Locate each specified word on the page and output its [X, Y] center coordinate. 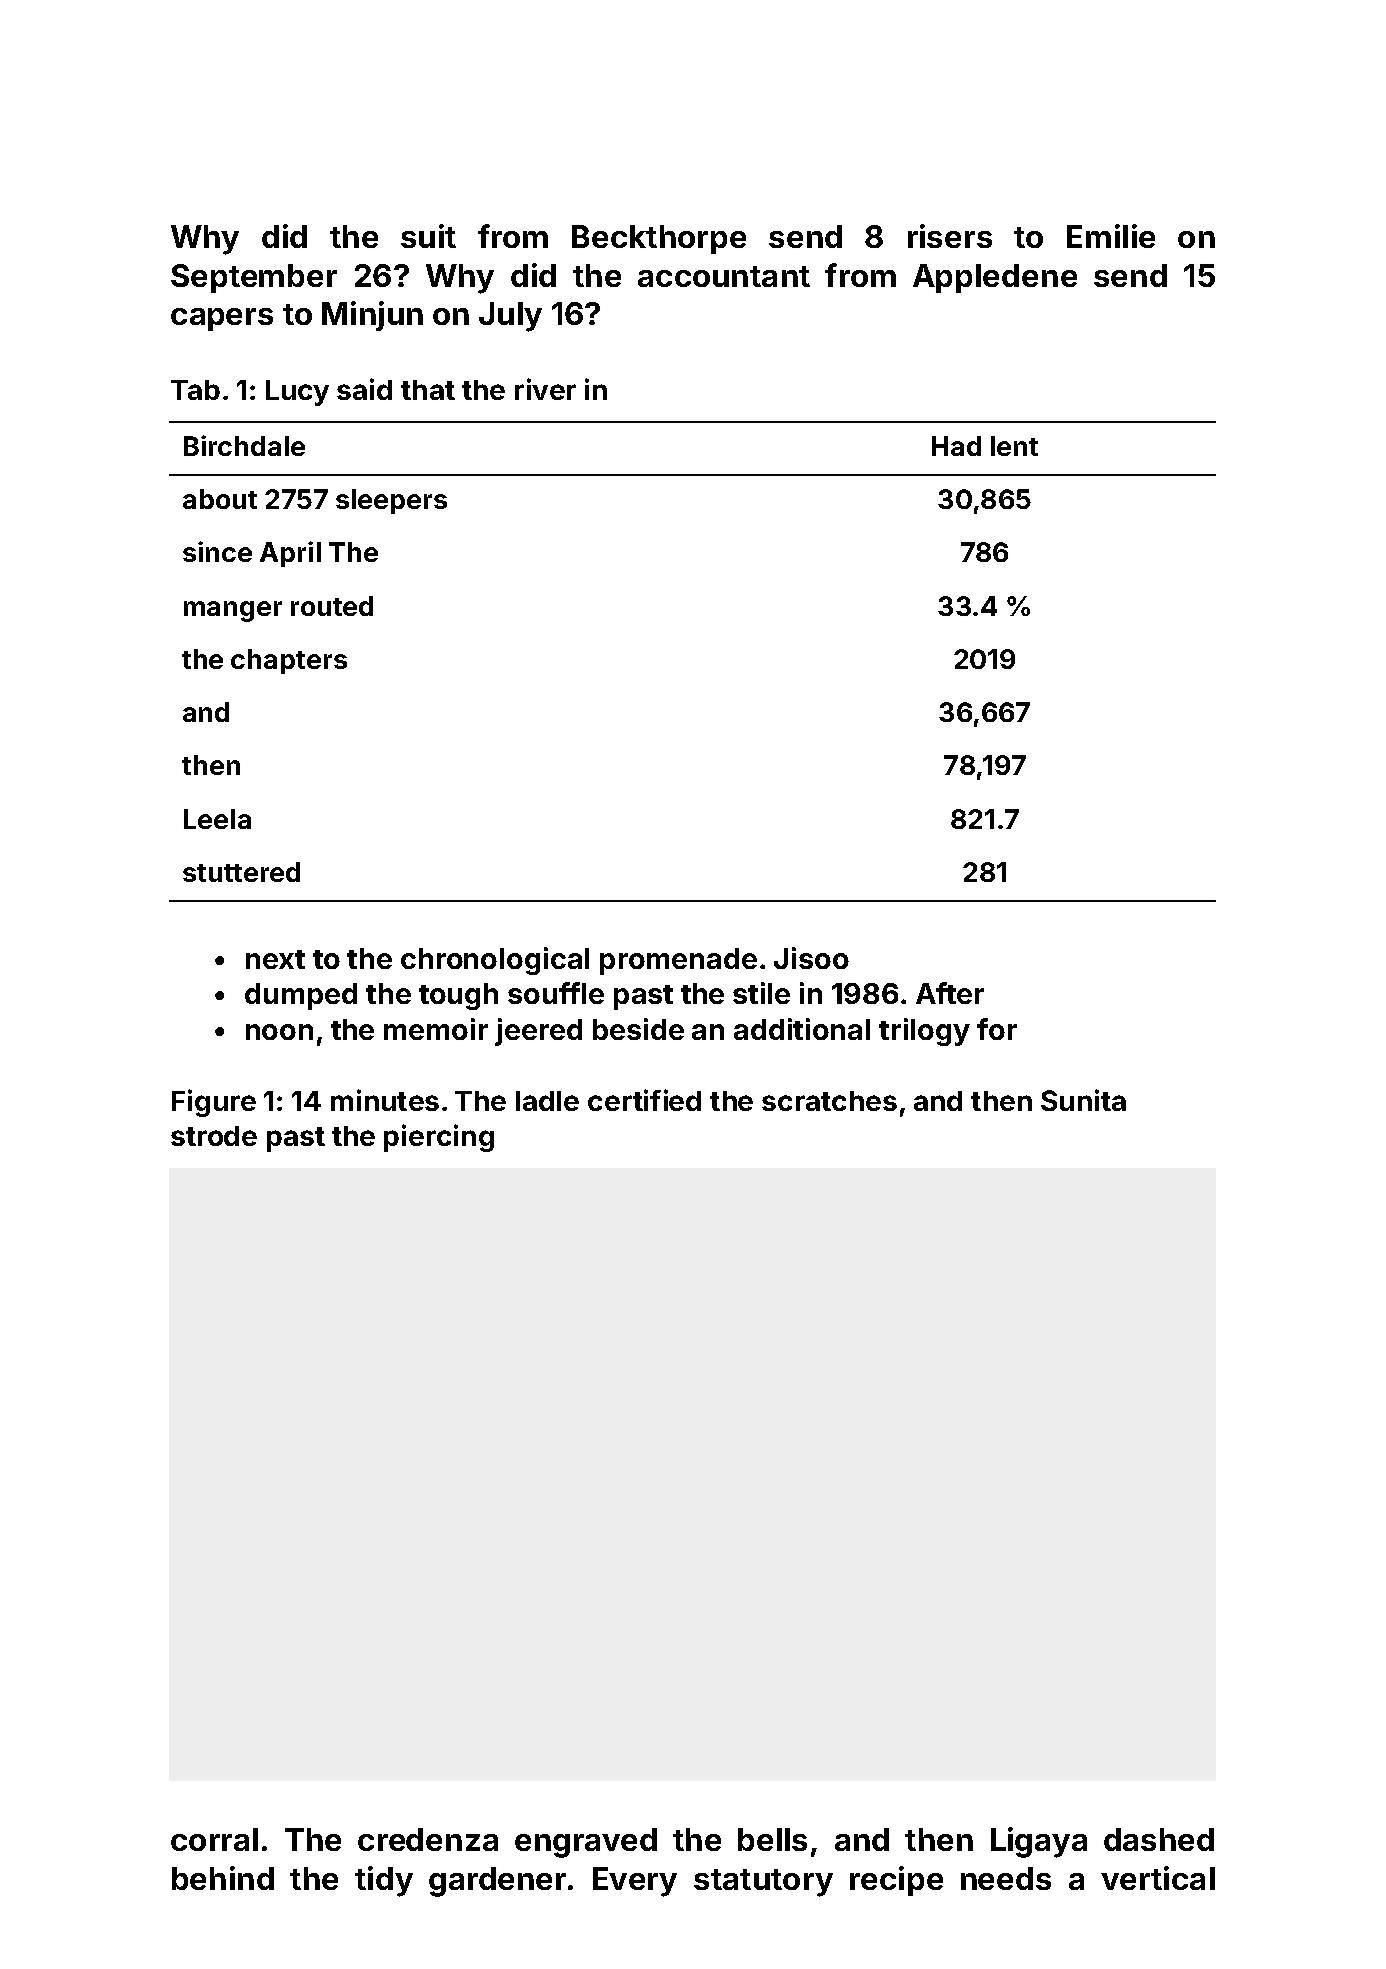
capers [222, 319]
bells [772, 1839]
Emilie [1111, 236]
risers [950, 236]
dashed [1159, 1839]
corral [214, 1839]
